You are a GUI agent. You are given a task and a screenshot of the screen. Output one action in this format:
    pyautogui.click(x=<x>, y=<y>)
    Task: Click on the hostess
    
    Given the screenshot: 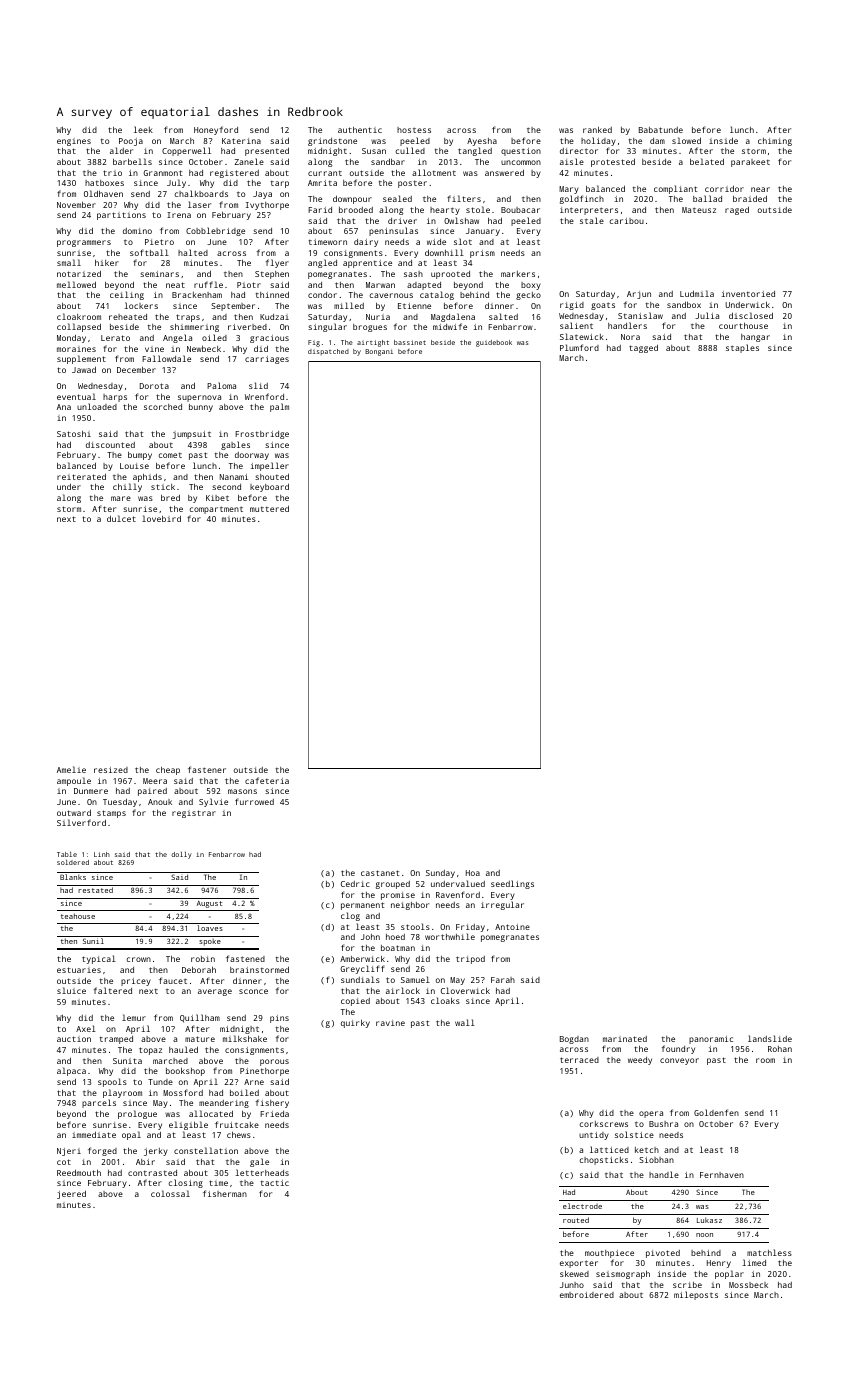 What is the action you would take?
    pyautogui.click(x=414, y=130)
